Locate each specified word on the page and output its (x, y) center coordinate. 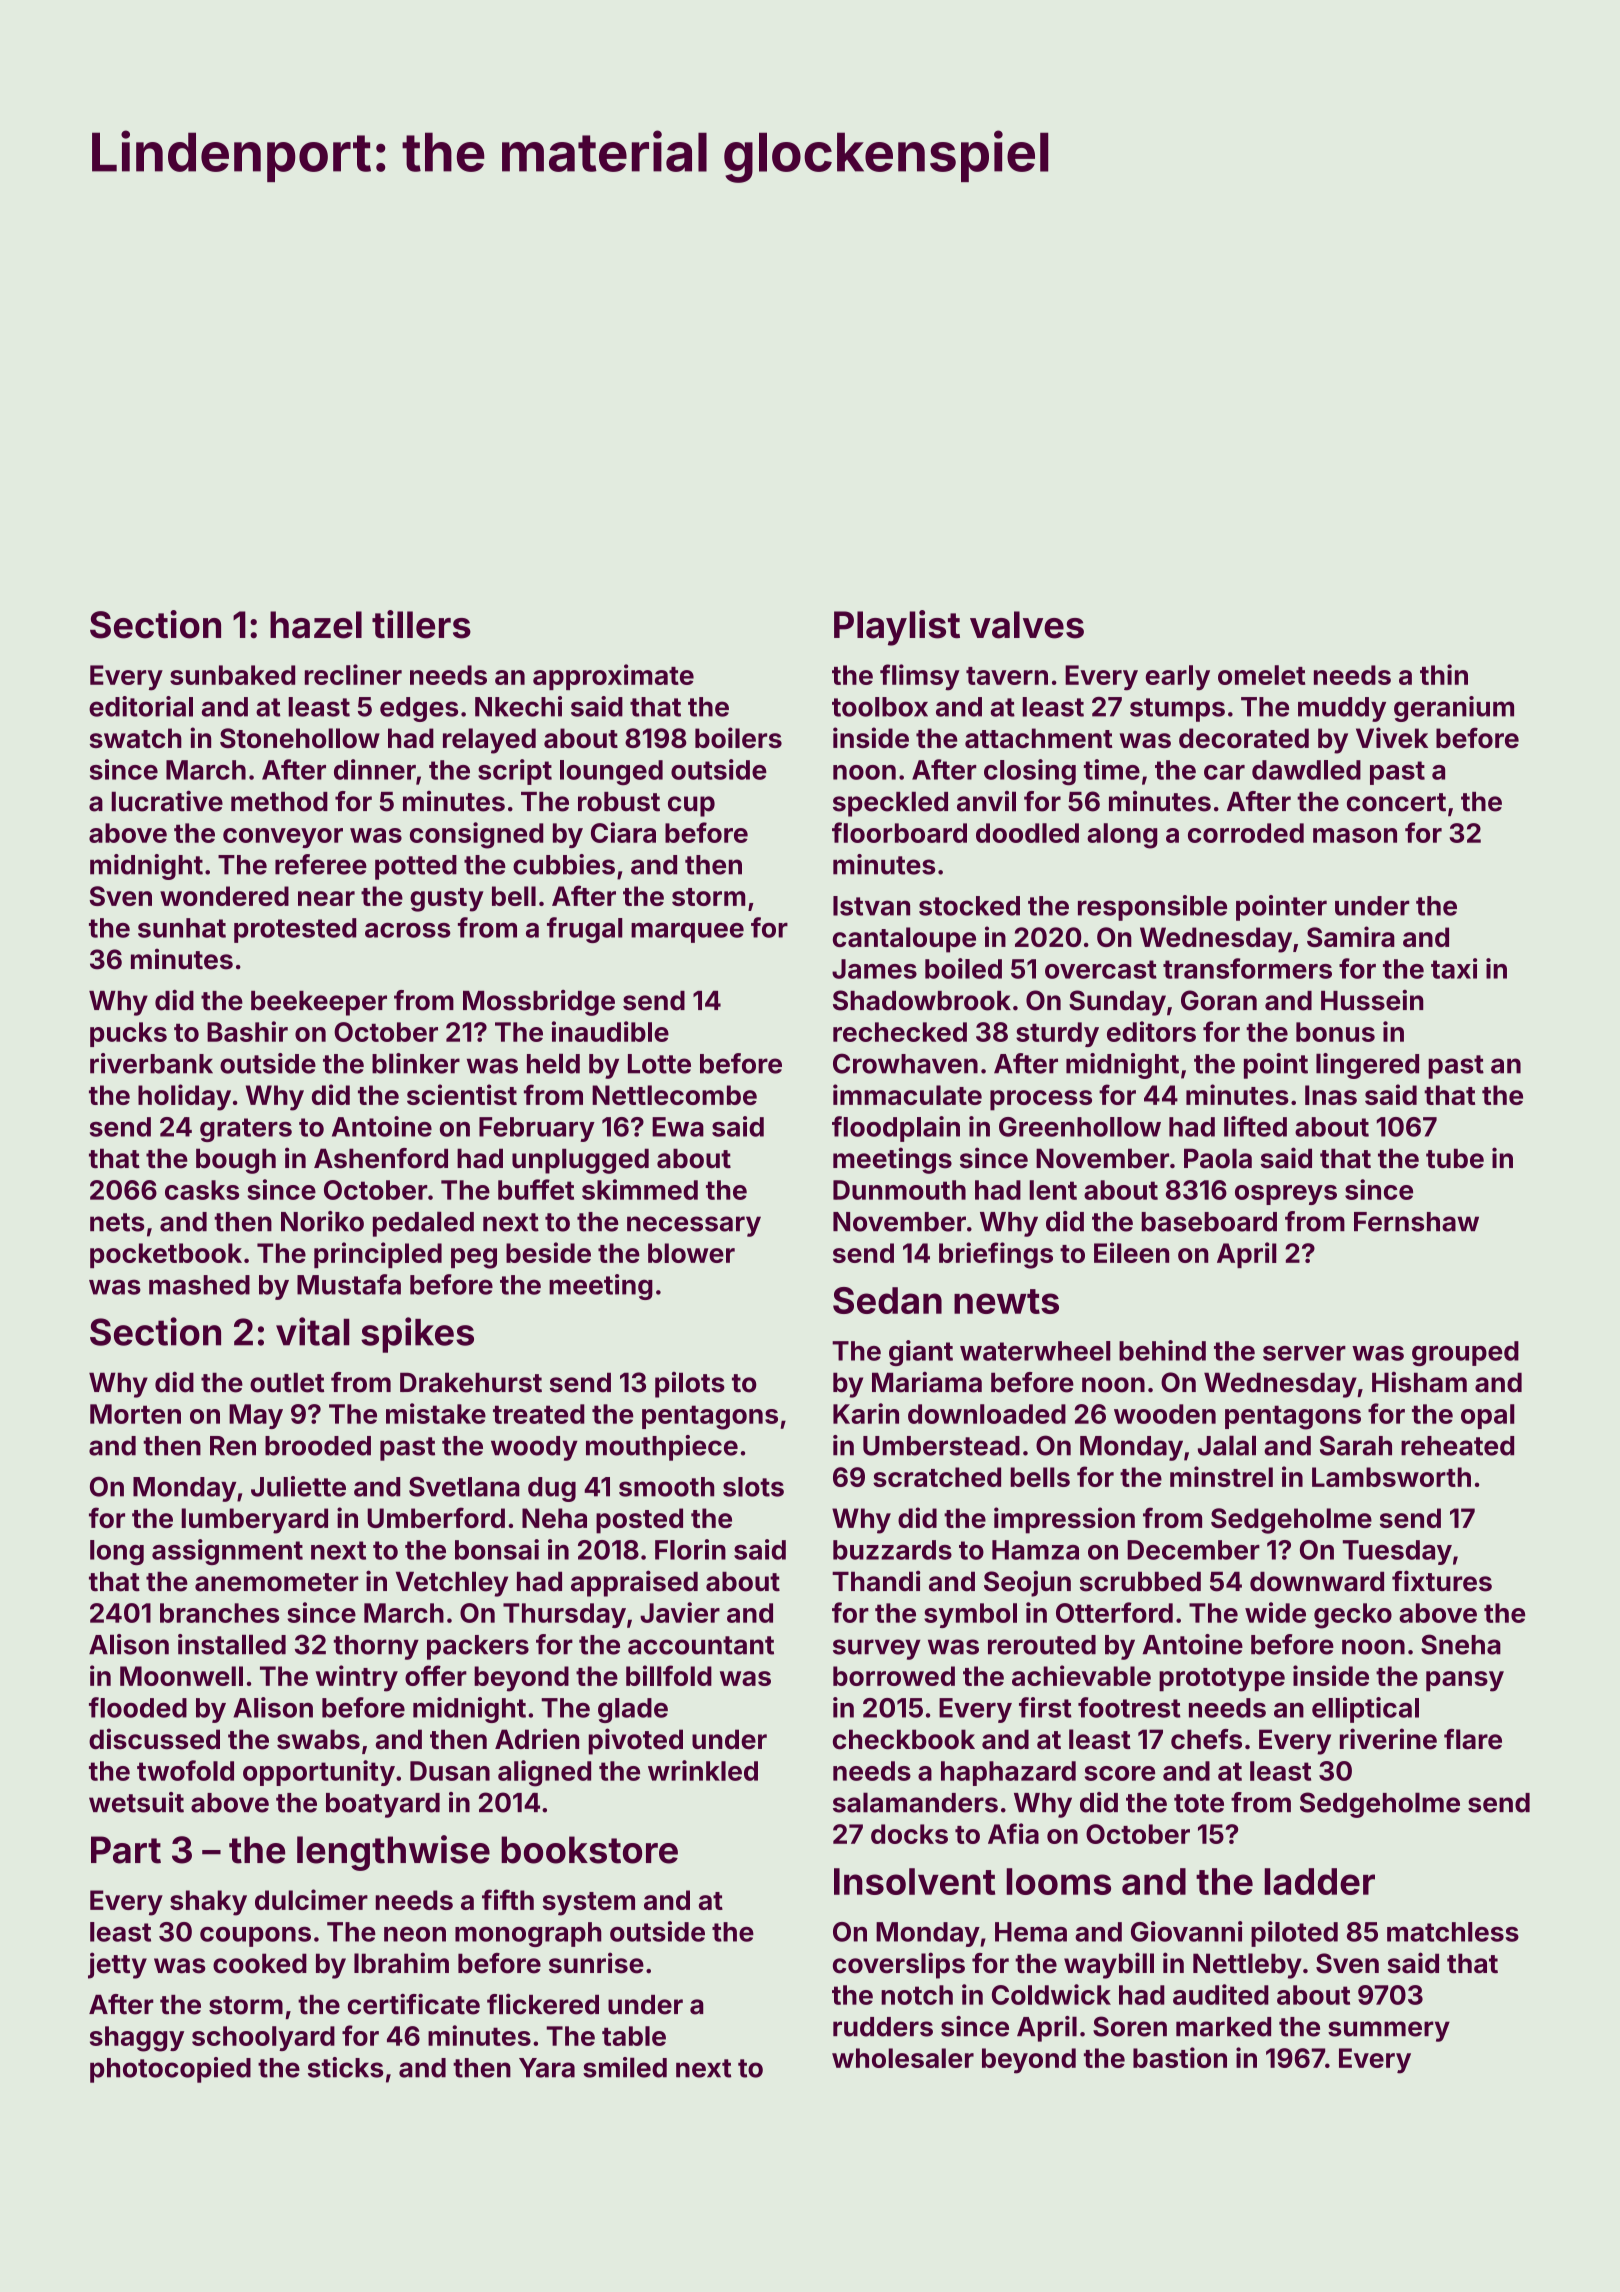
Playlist (897, 628)
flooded (138, 1707)
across (408, 930)
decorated (1244, 738)
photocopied (170, 2070)
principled (378, 1255)
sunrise (596, 1963)
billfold (669, 1675)
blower (691, 1253)
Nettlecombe (674, 1095)
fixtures (1442, 1581)
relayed (489, 741)
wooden (1165, 1414)
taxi (1454, 968)
